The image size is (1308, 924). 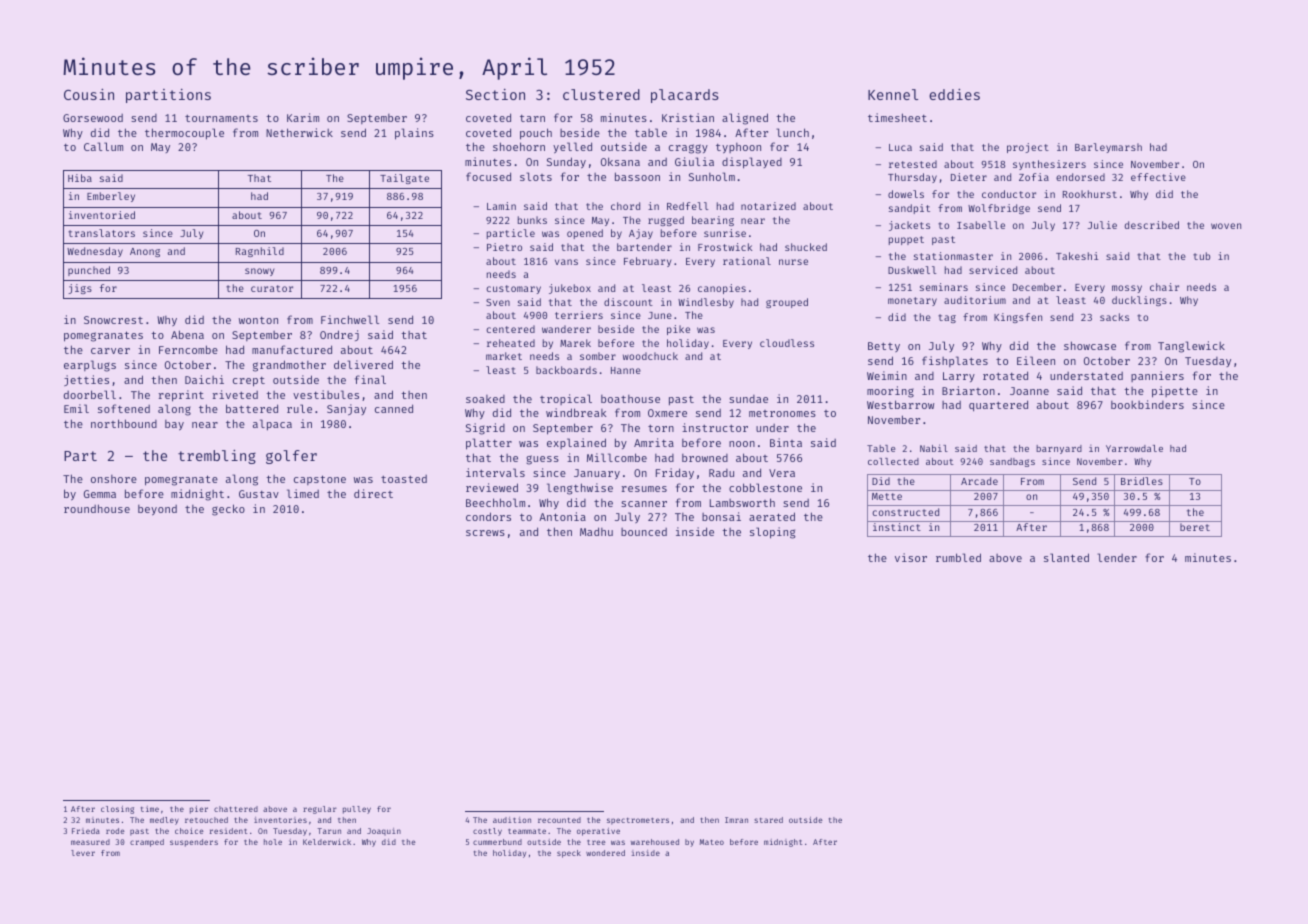 I want to click on Netherwick, so click(x=299, y=132).
